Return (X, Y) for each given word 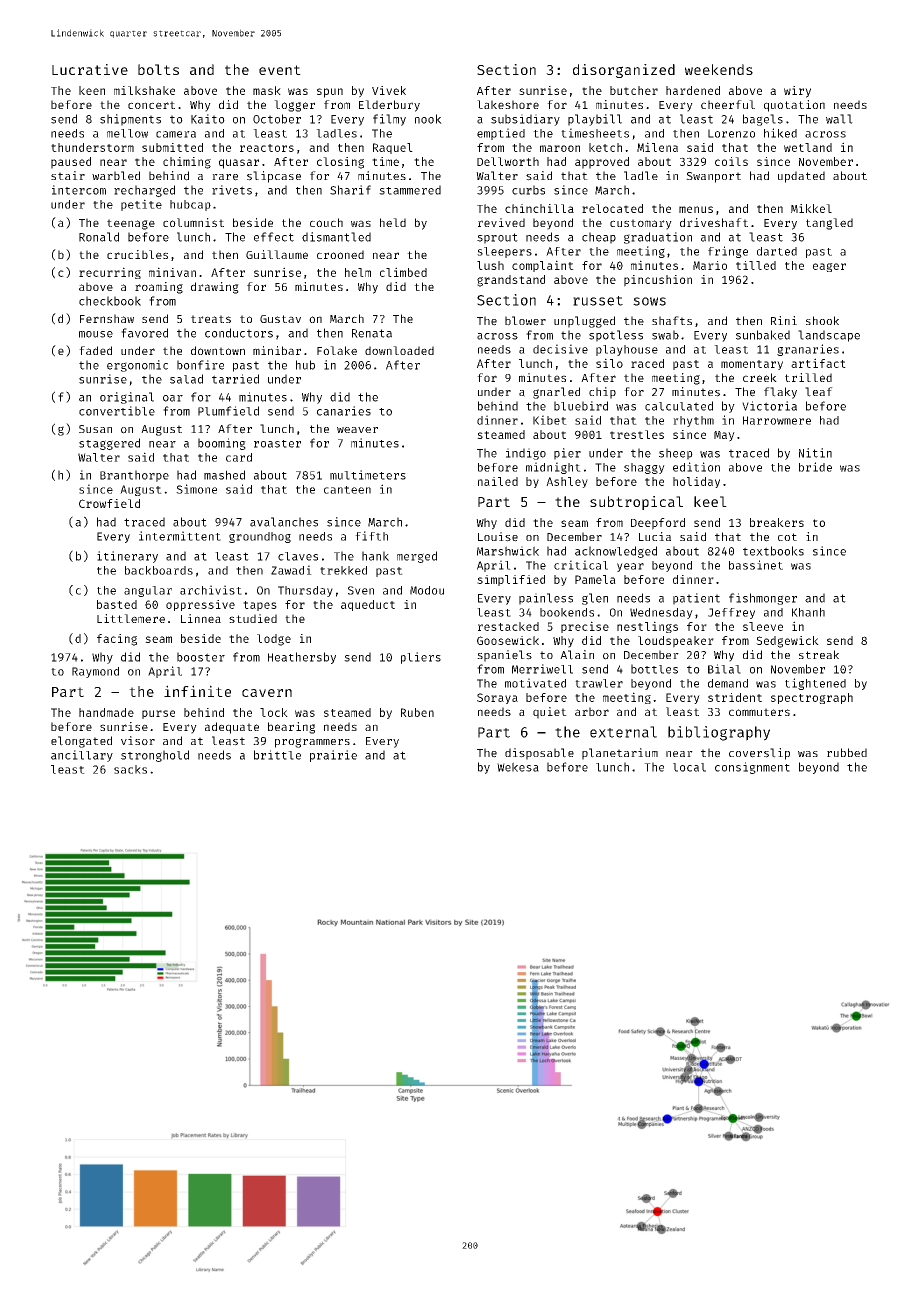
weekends (719, 69)
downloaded (399, 350)
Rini (784, 320)
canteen (347, 490)
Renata (372, 333)
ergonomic (137, 366)
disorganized (624, 71)
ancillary (82, 756)
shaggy (644, 468)
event (280, 70)
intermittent (180, 536)
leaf (819, 392)
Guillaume (277, 254)
